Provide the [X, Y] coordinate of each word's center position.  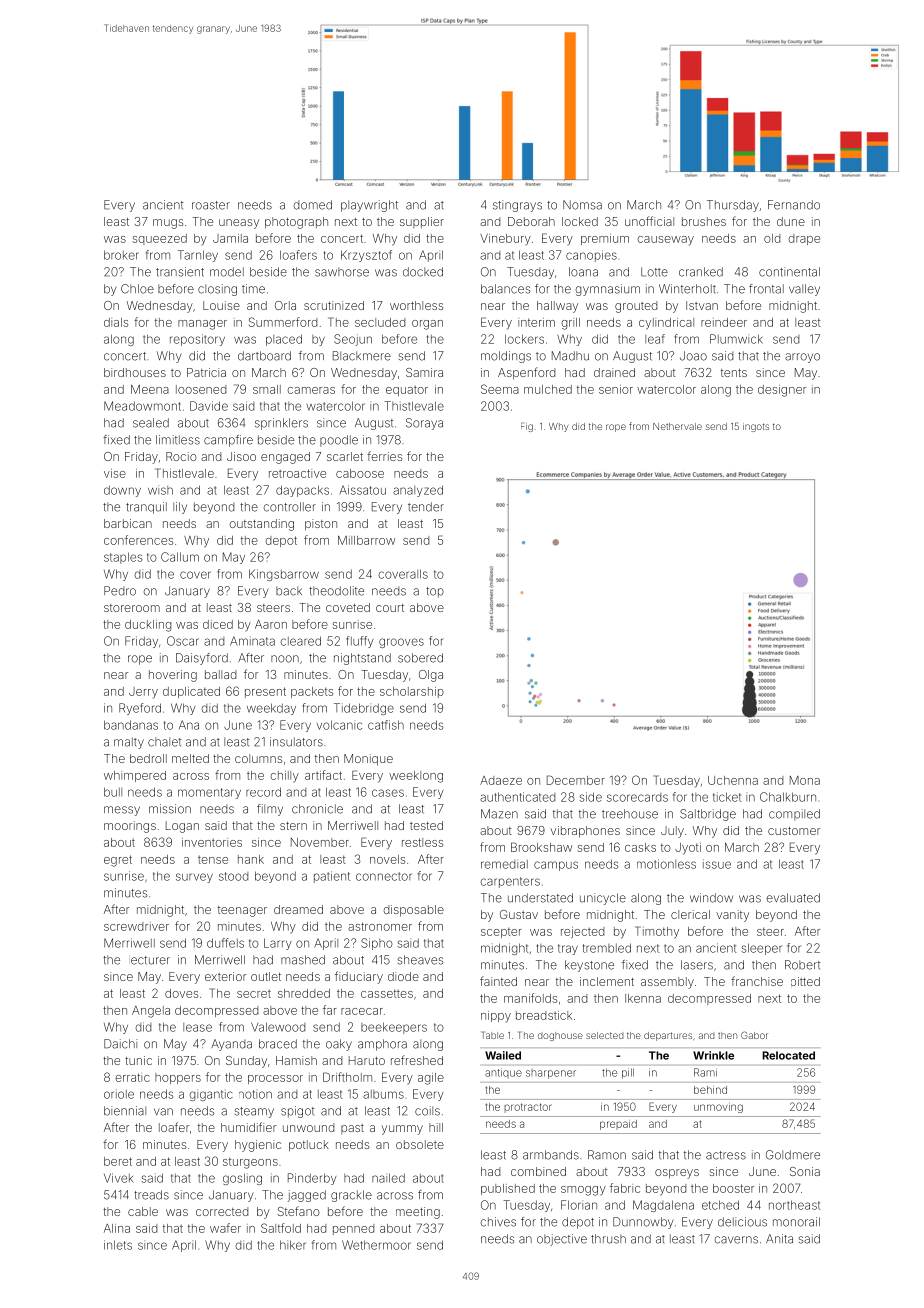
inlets [118, 1245]
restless [422, 842]
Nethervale [677, 426]
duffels [225, 943]
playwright [369, 206]
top [435, 592]
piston [321, 525]
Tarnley [198, 256]
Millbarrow [366, 540]
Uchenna [733, 780]
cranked [701, 272]
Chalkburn [788, 797]
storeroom [132, 608]
